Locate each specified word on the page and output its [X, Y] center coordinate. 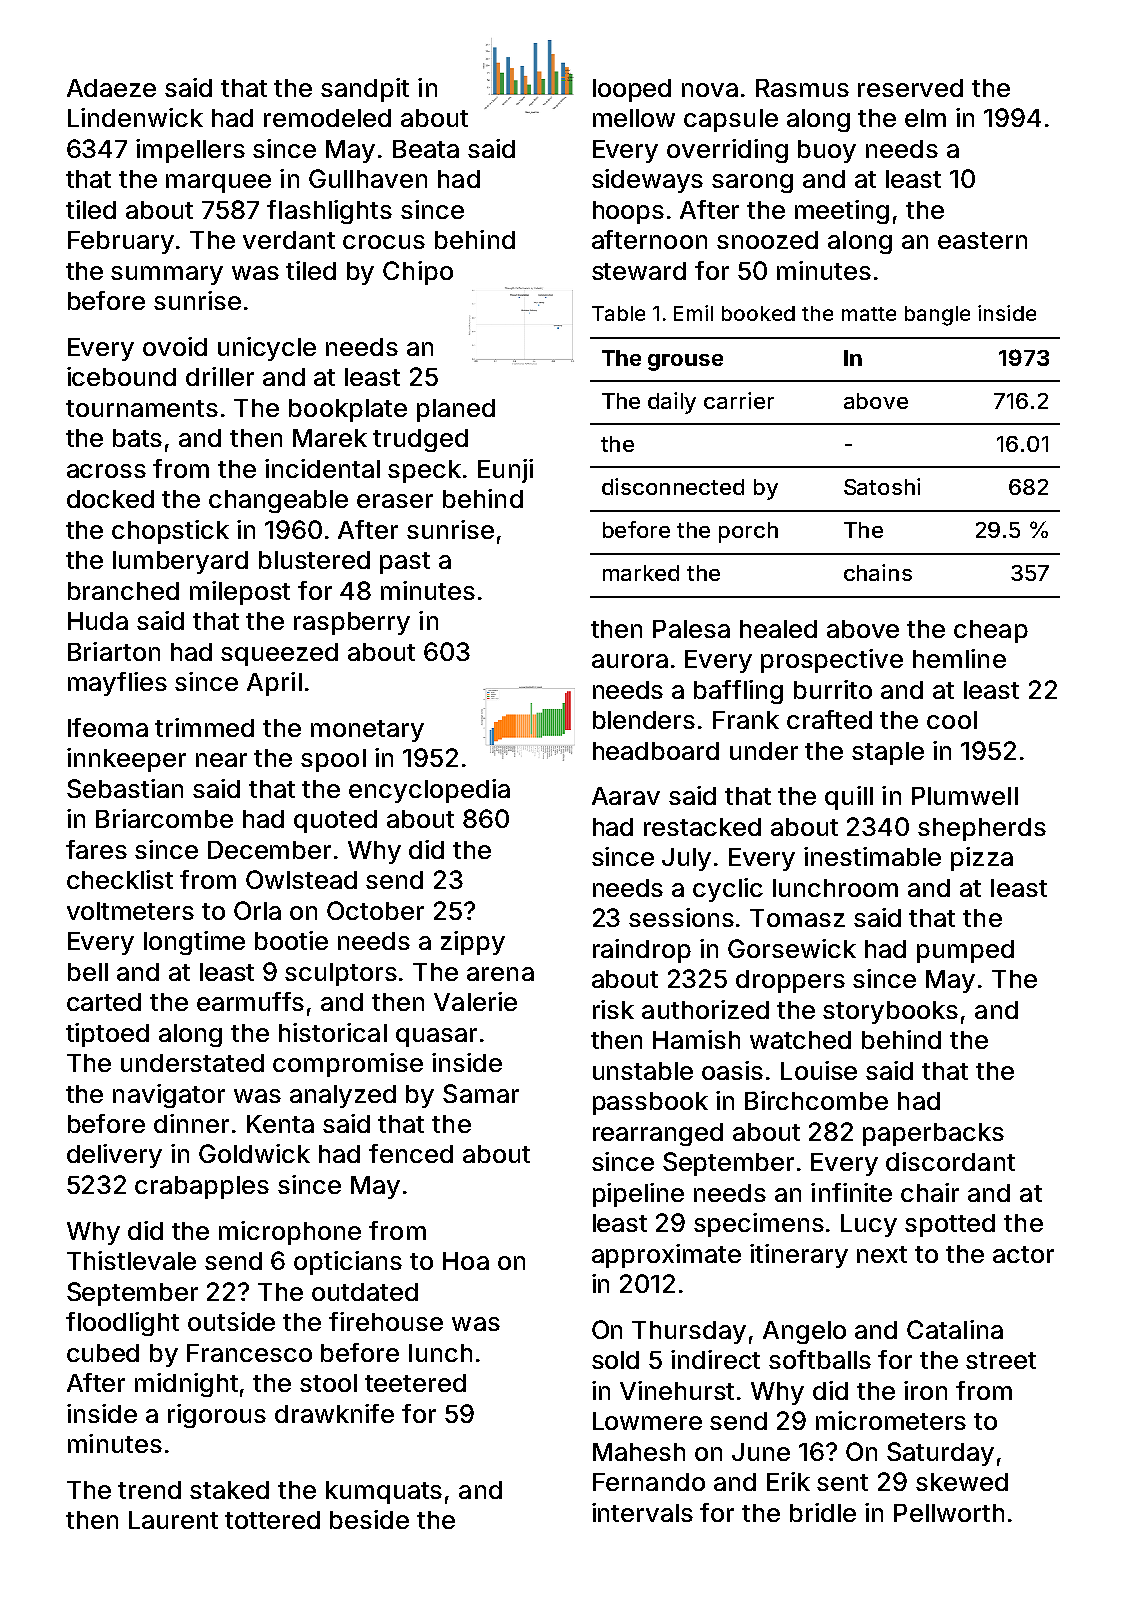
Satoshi [882, 486]
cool [952, 720]
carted [104, 1002]
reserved [910, 88]
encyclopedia [429, 791]
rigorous [217, 1416]
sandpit [365, 90]
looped [632, 90]
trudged [420, 440]
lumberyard [180, 562]
